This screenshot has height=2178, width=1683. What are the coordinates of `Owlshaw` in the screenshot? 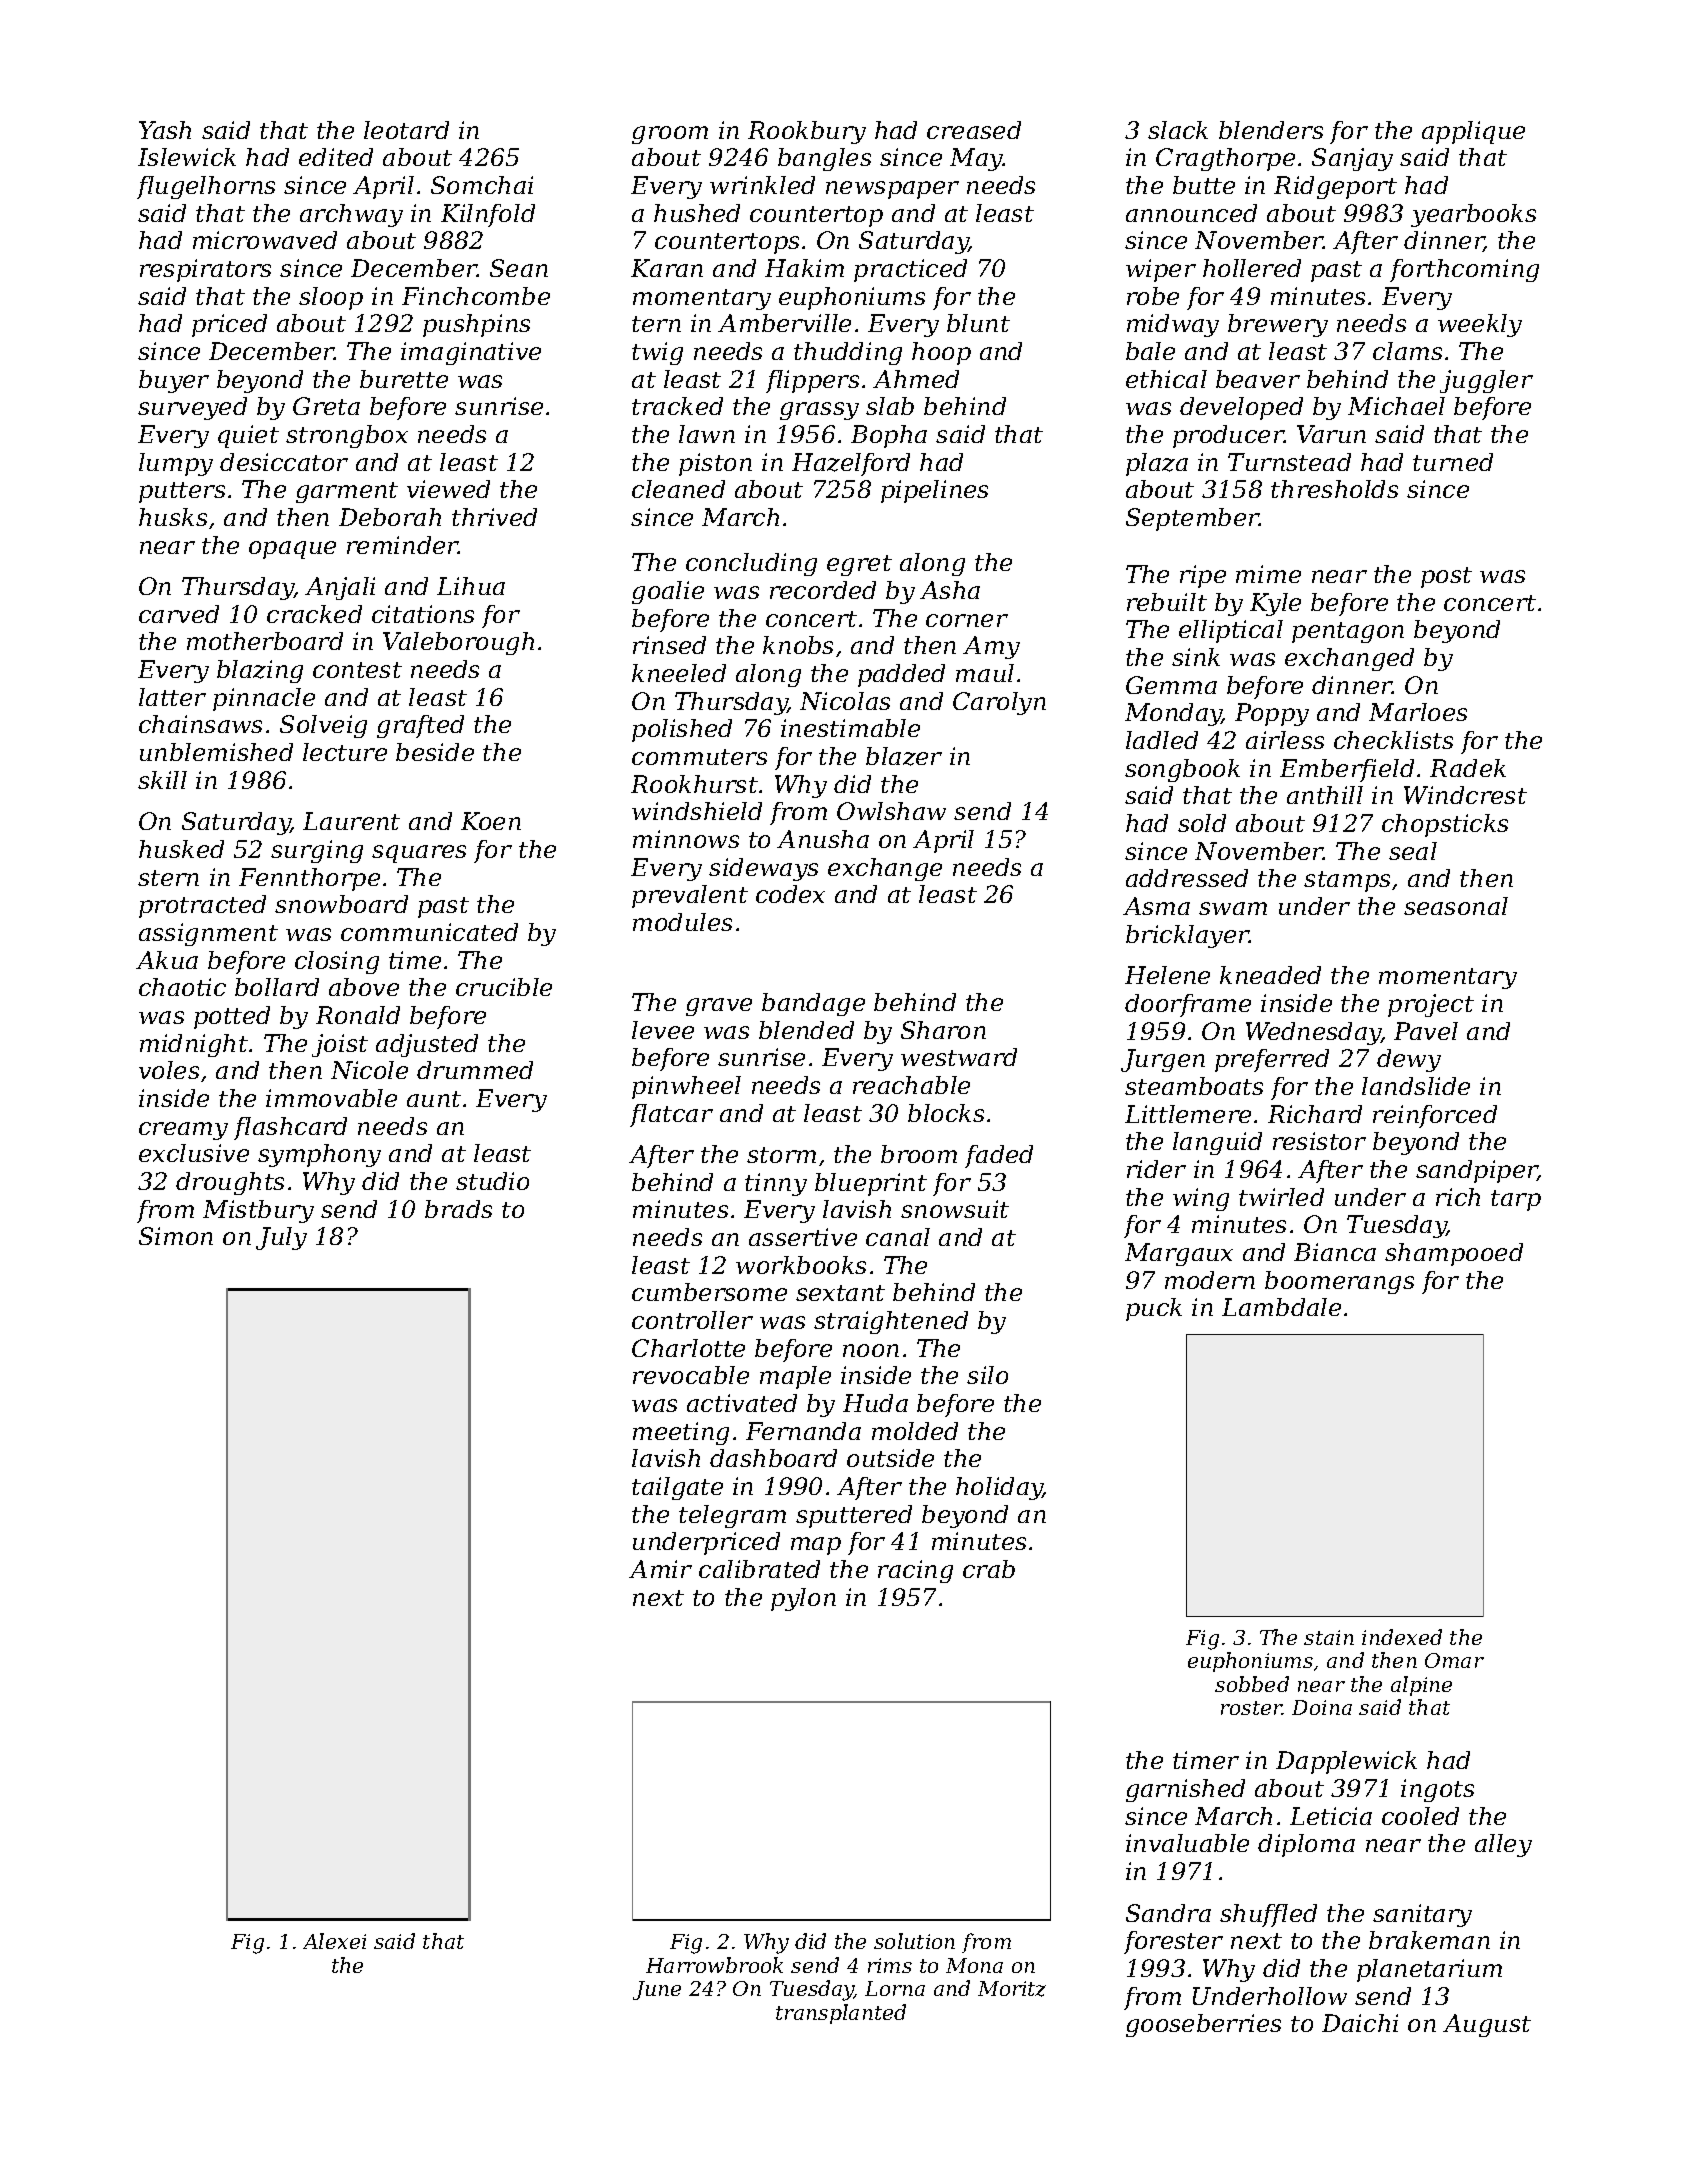 It's located at (891, 811).
